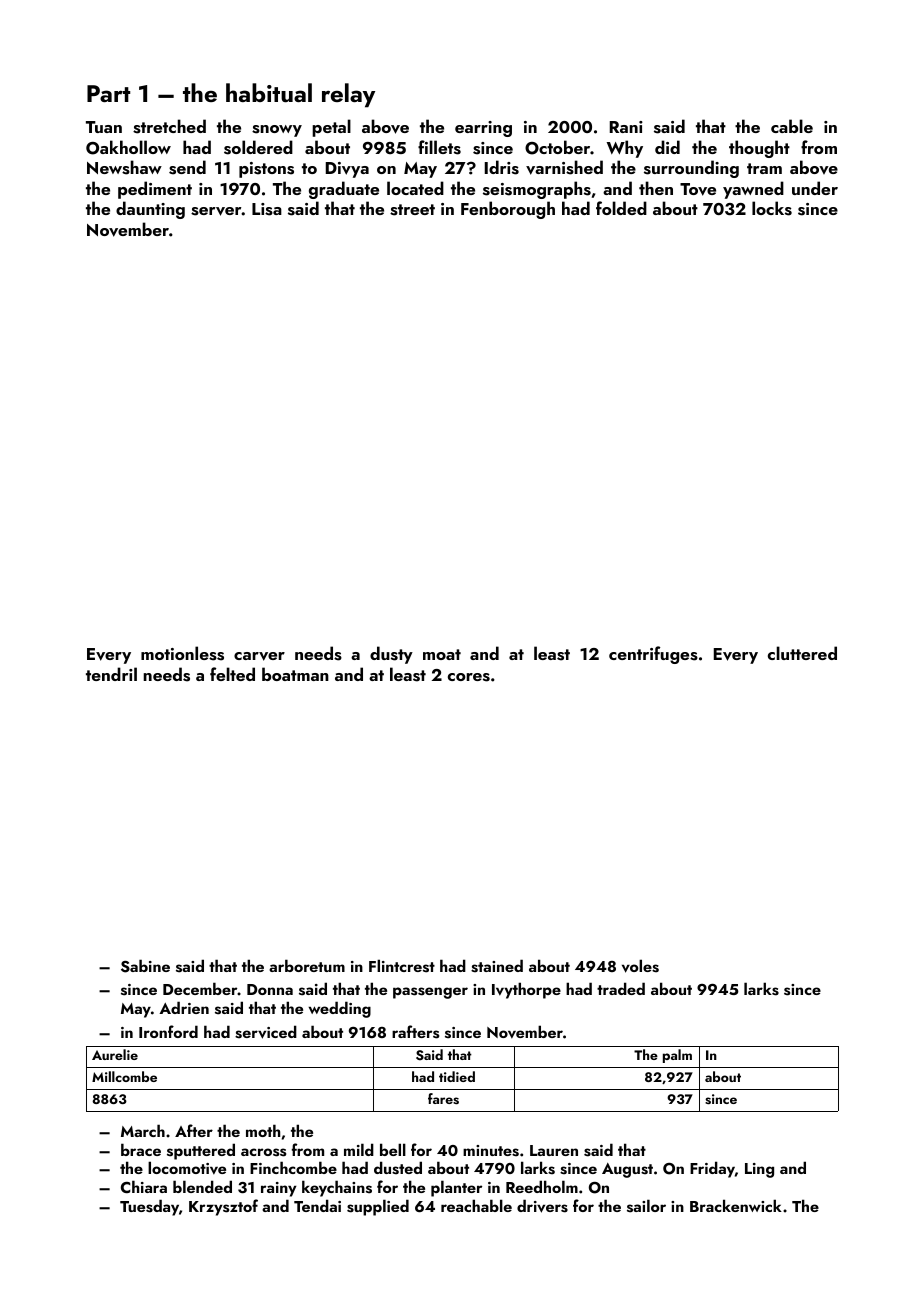  I want to click on cluttered, so click(802, 653).
